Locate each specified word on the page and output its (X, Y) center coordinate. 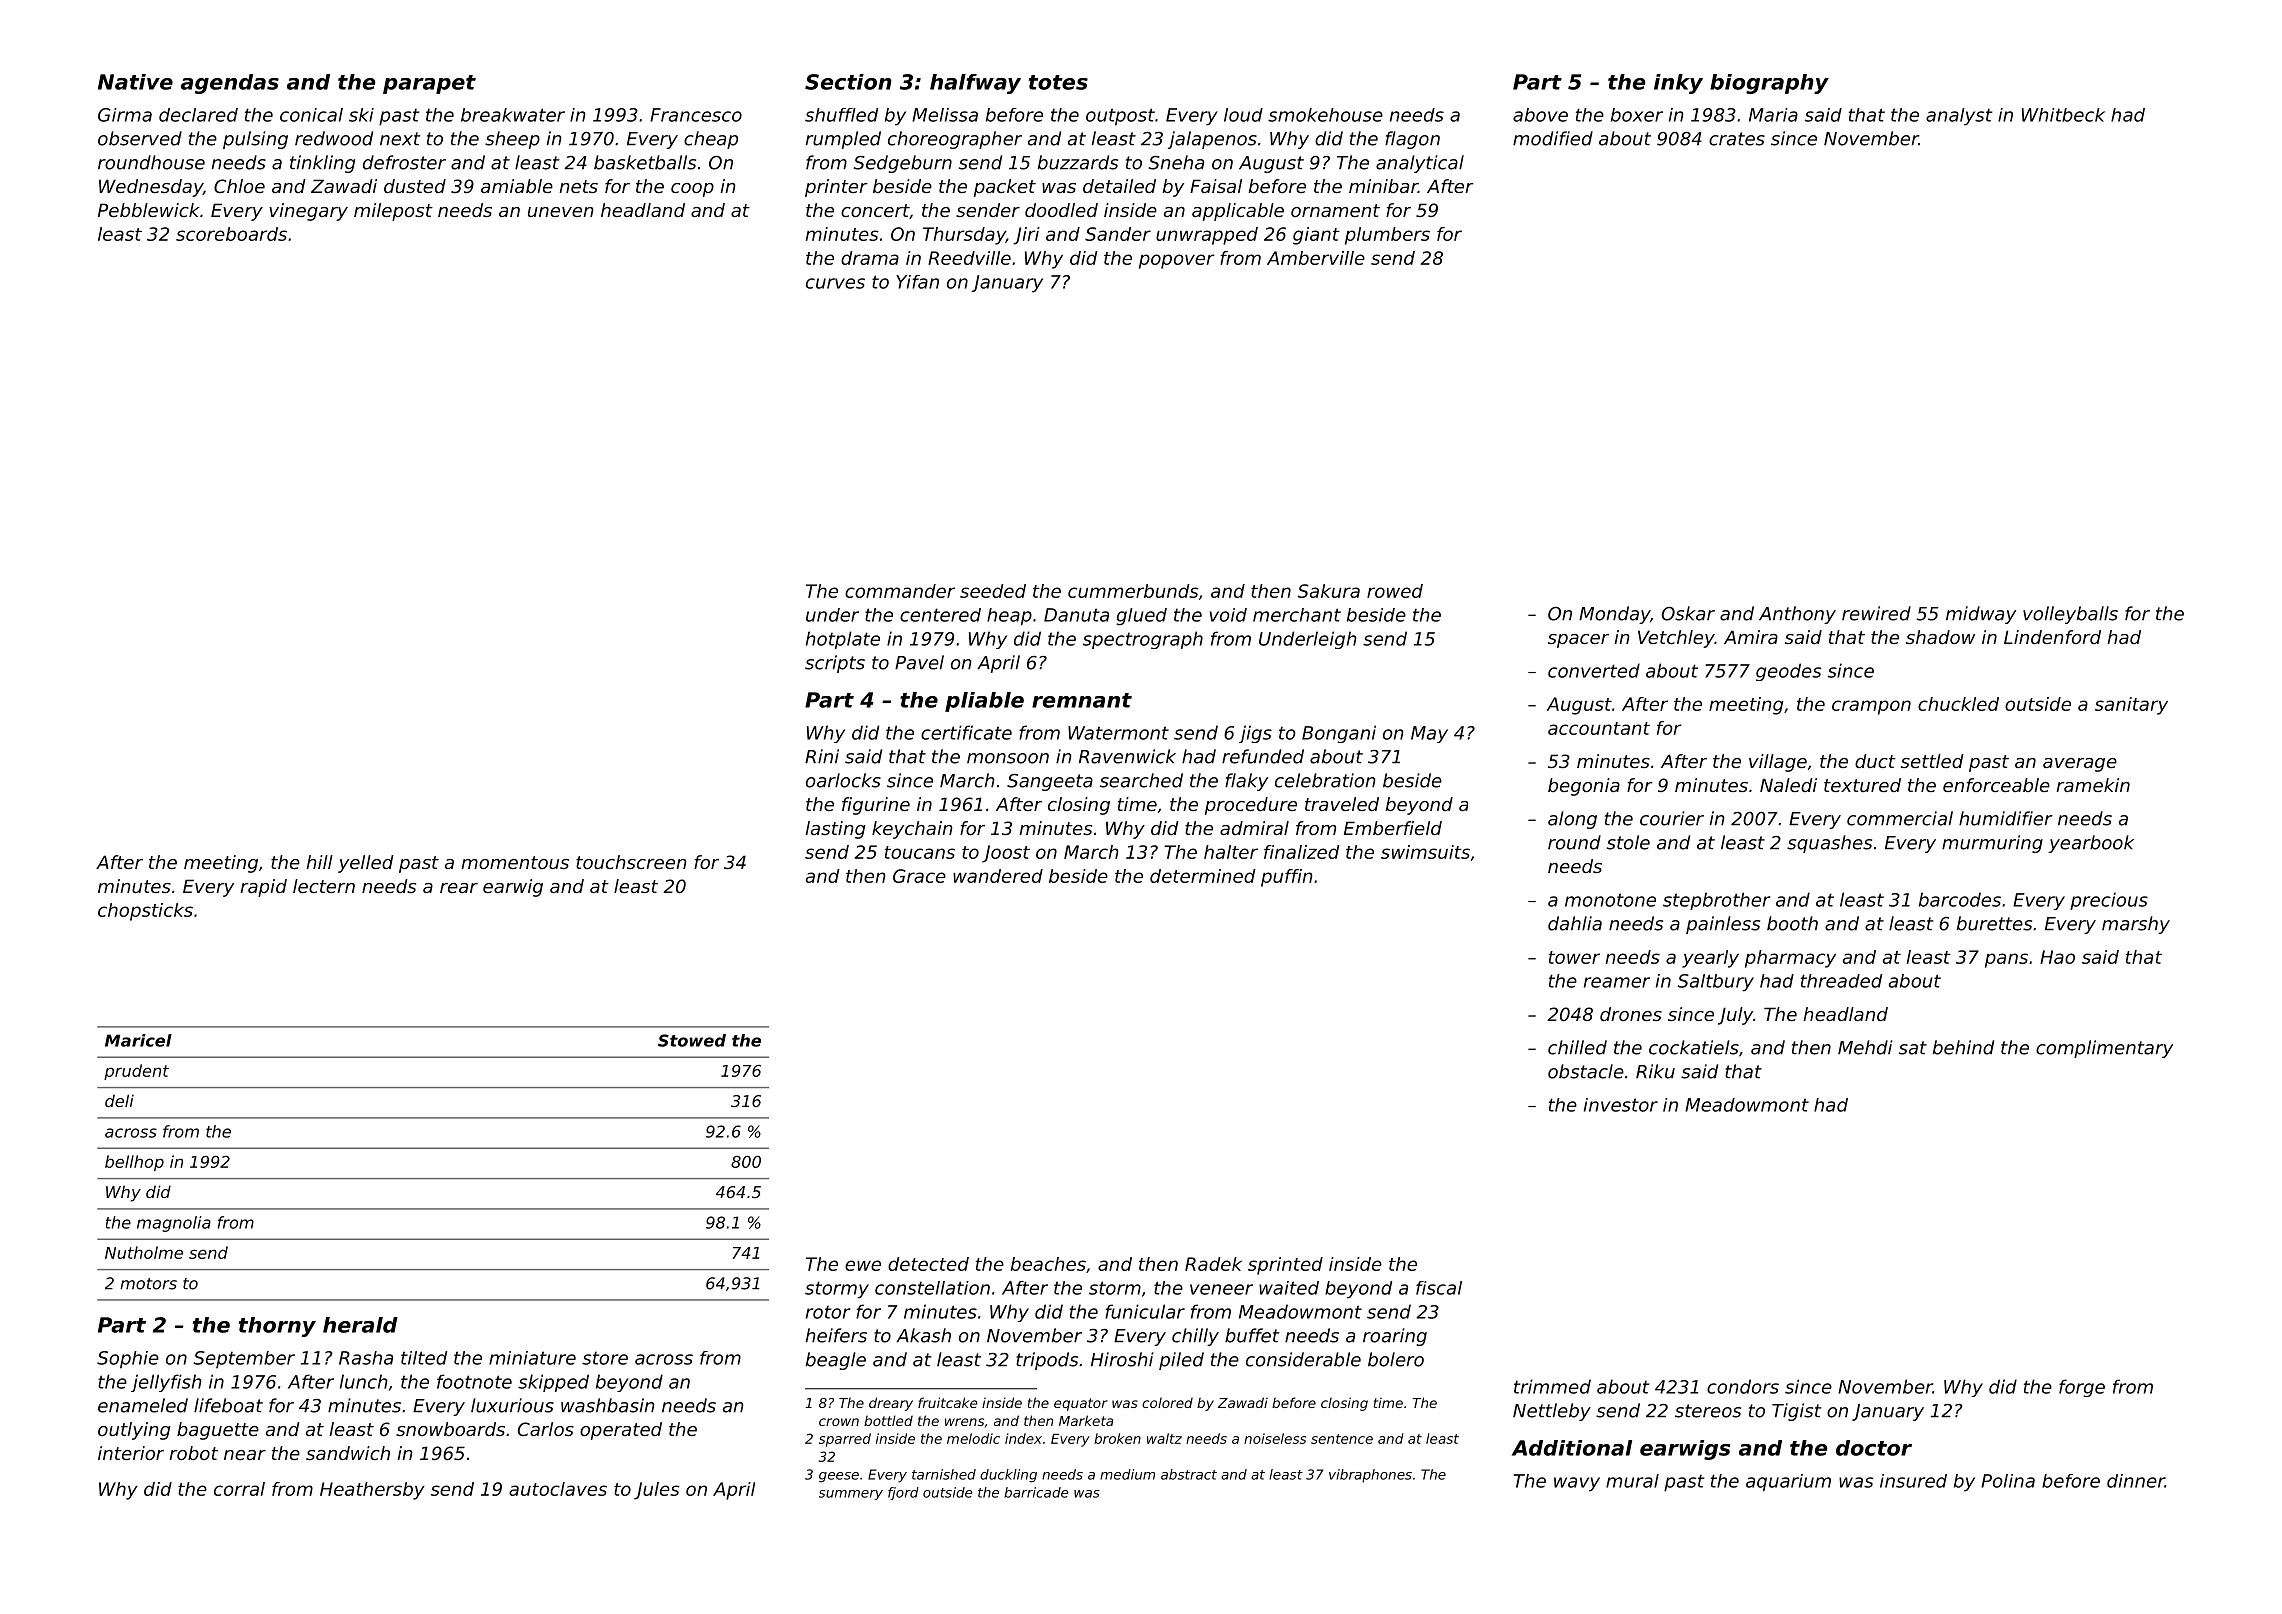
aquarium (1788, 1483)
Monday (1614, 615)
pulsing (255, 140)
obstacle (1586, 1071)
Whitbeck (2063, 115)
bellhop (134, 1163)
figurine (876, 806)
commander (900, 591)
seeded (993, 591)
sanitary (2131, 706)
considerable (1303, 1359)
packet (1005, 188)
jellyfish (166, 1383)
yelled (366, 864)
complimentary (2104, 1049)
